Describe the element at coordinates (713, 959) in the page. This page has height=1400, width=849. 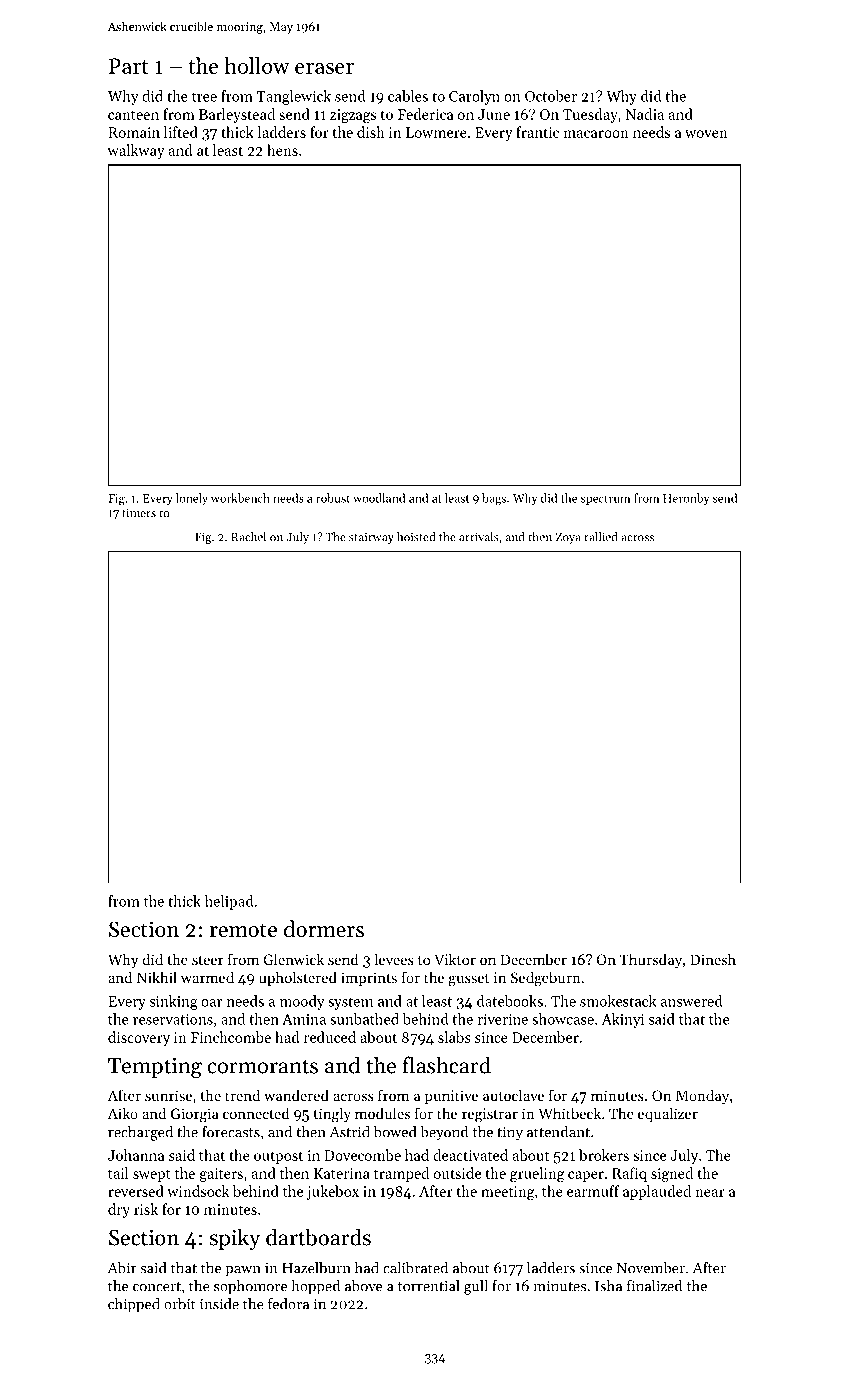
I see `Dinesh` at that location.
